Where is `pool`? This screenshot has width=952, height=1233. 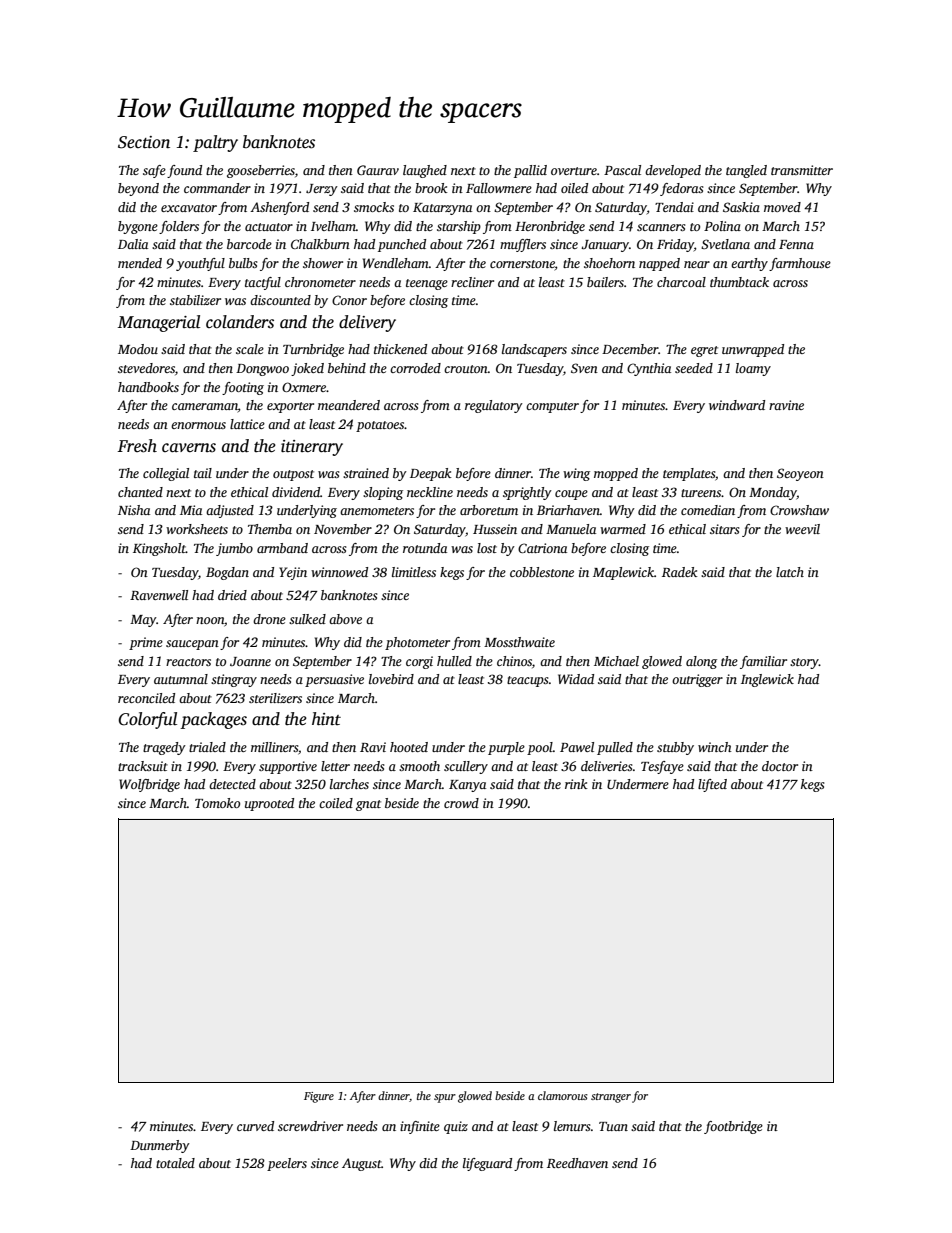 pool is located at coordinates (540, 748).
